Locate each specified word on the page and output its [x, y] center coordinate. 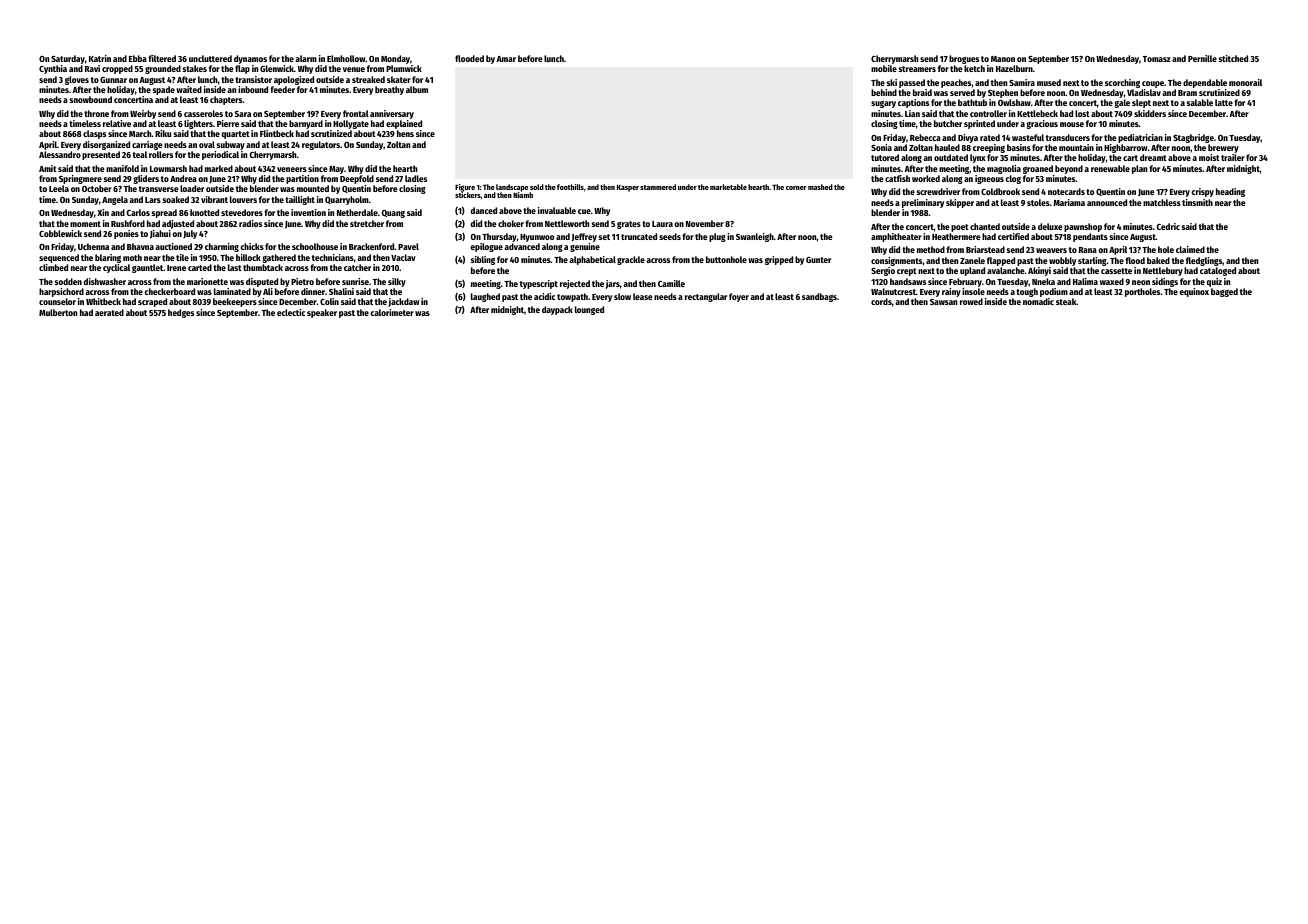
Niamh [523, 195]
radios [250, 223]
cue [584, 211]
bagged [1224, 292]
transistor [253, 79]
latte [1224, 102]
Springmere [80, 179]
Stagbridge [1193, 138]
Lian [912, 113]
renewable [1110, 168]
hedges [181, 313]
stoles [1038, 202]
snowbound [91, 99]
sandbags [819, 297]
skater [399, 79]
